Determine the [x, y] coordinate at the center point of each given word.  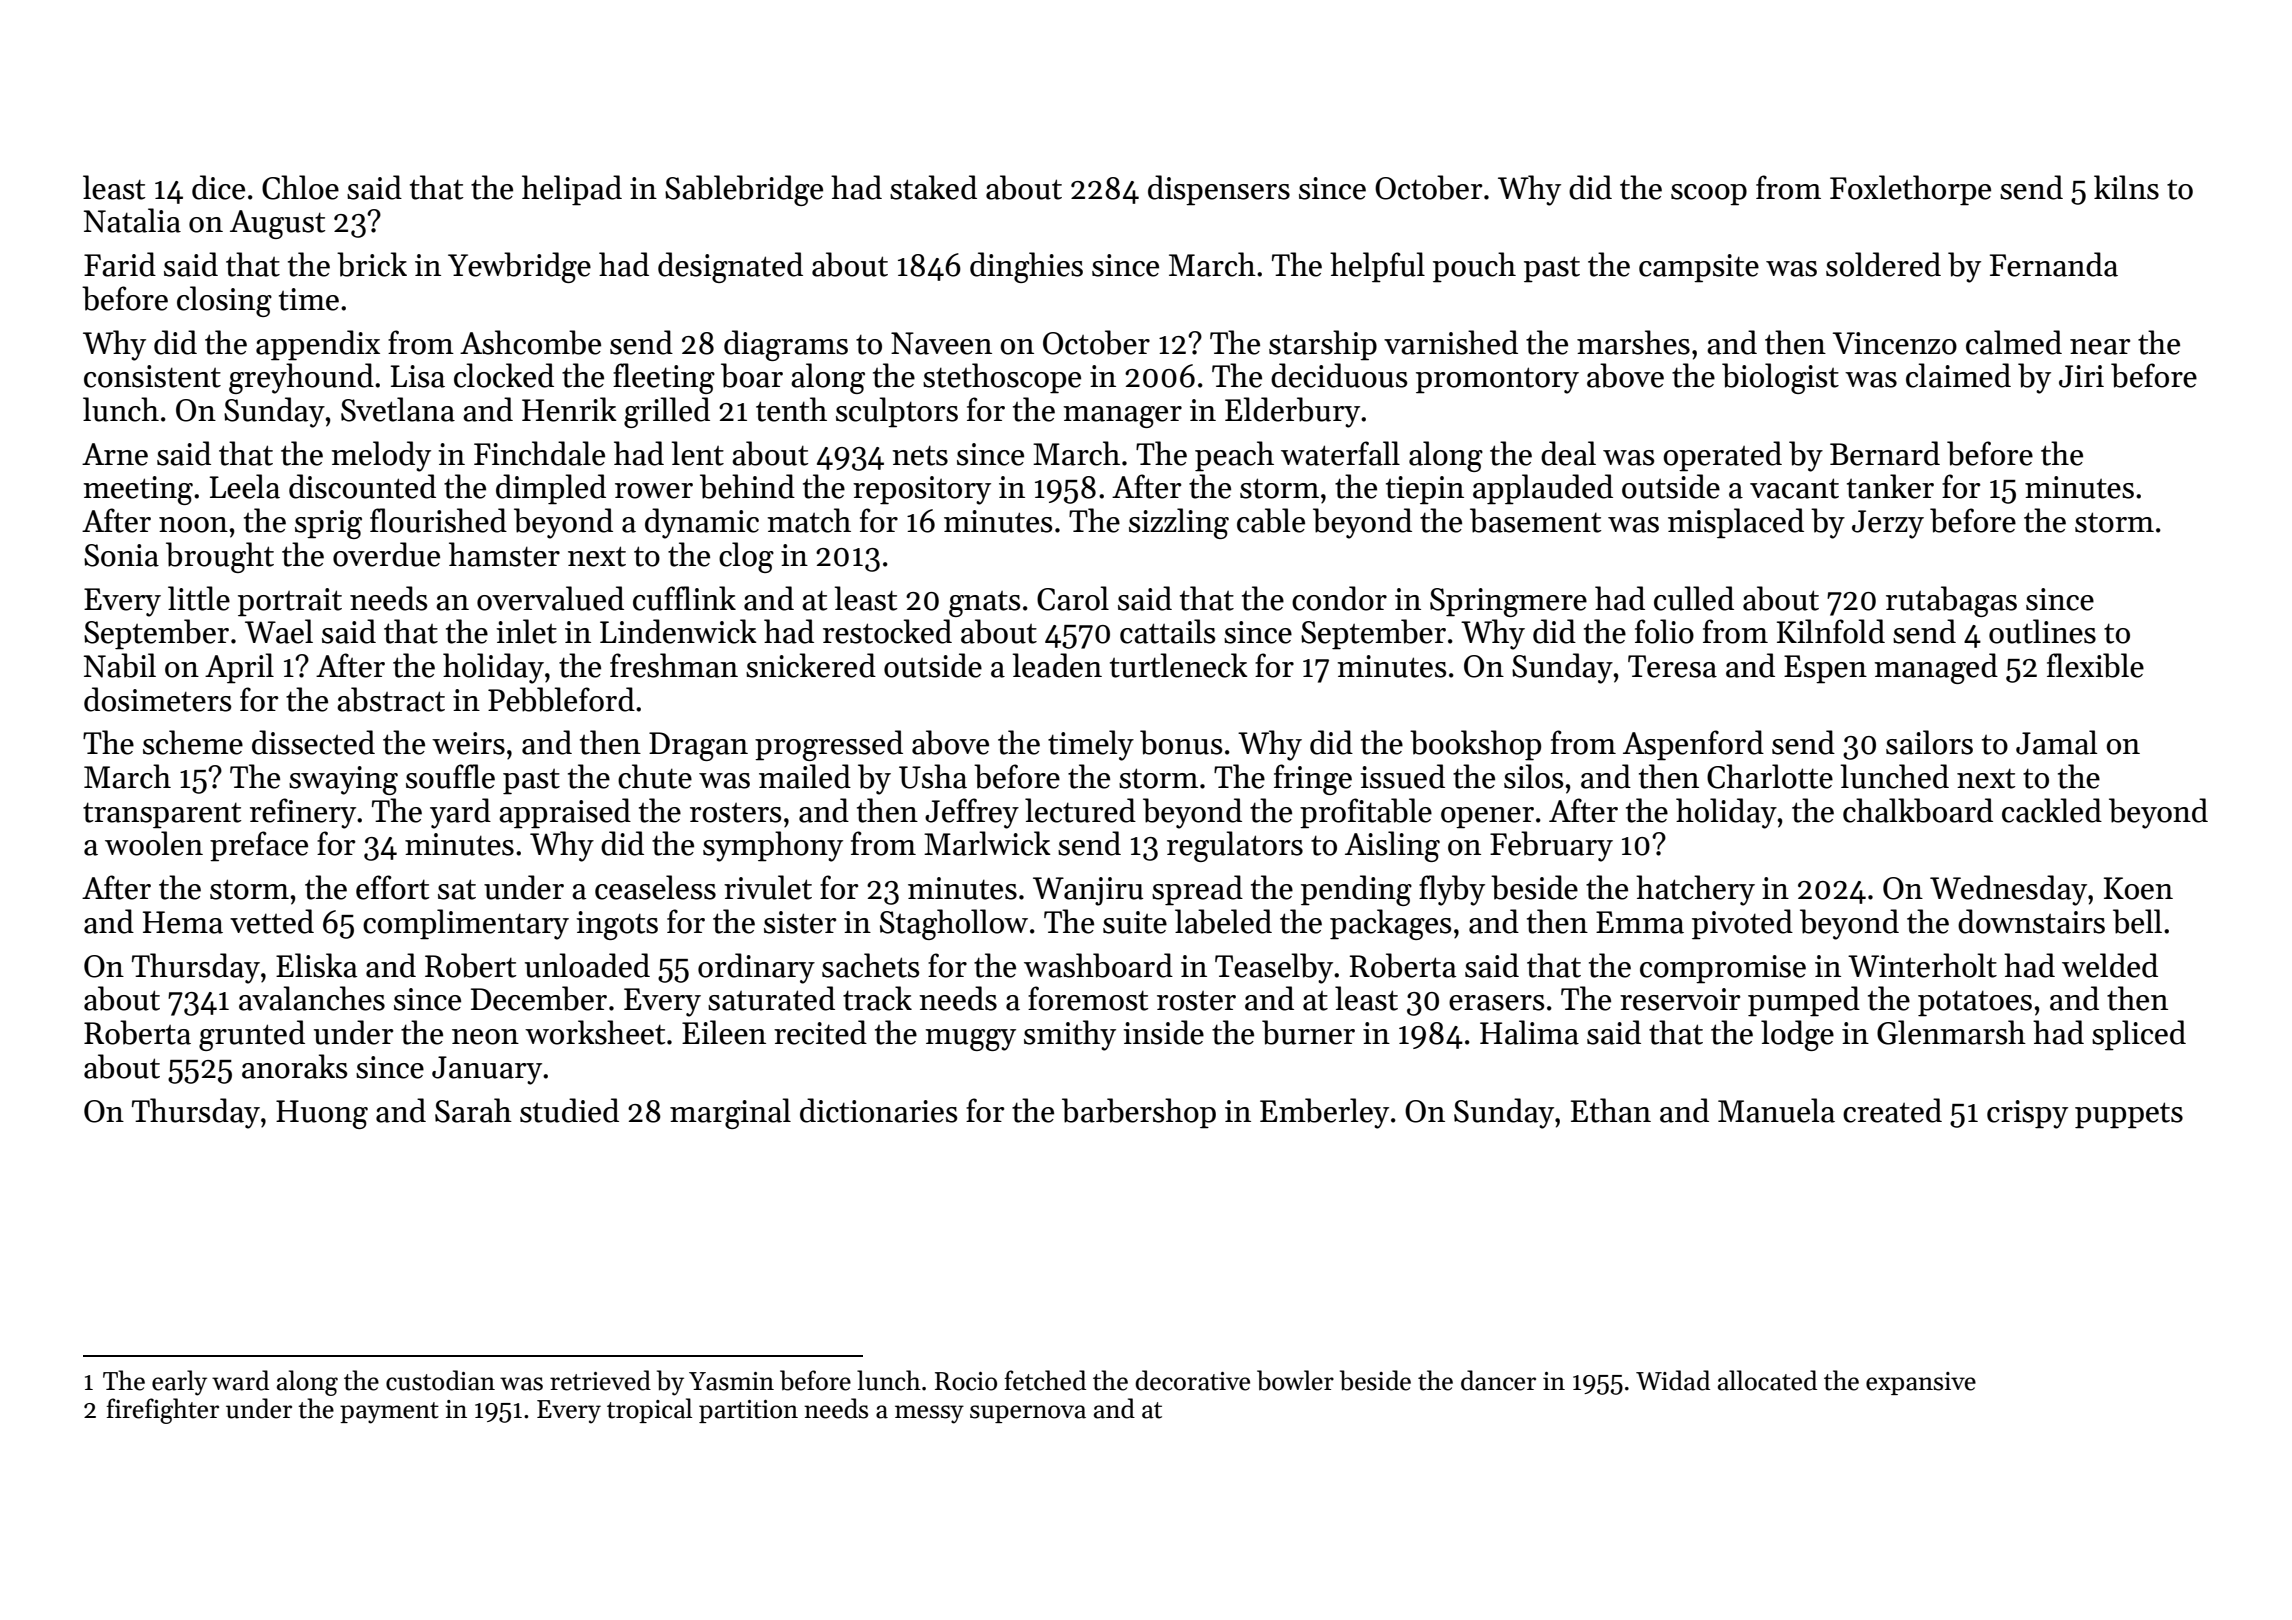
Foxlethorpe [1910, 190]
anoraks [294, 1066]
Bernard [1885, 453]
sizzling [1179, 523]
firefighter [162, 1411]
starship [1323, 345]
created [1892, 1110]
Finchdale [539, 453]
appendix [318, 345]
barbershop [1139, 1113]
